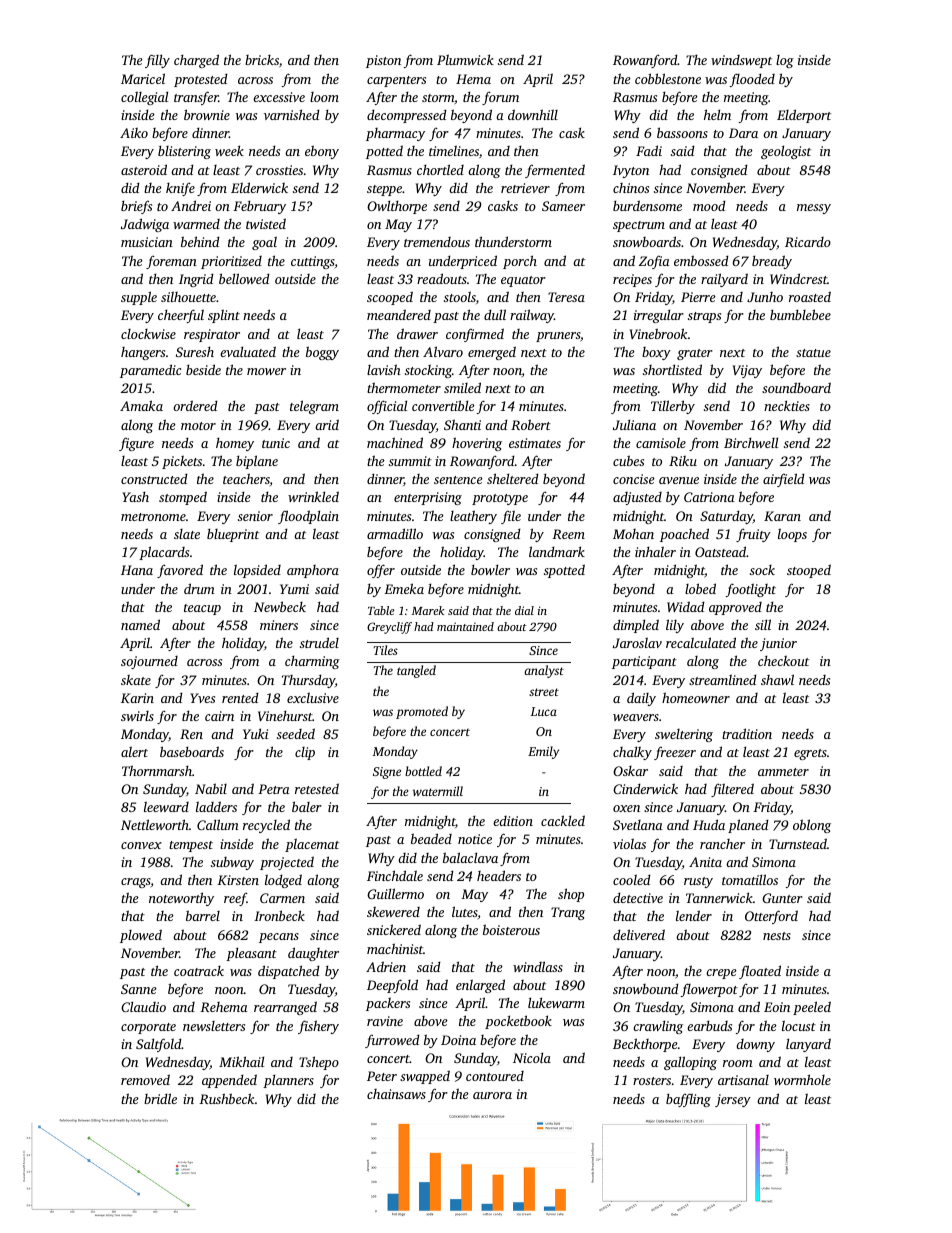  I want to click on Vinebrook, so click(658, 333).
